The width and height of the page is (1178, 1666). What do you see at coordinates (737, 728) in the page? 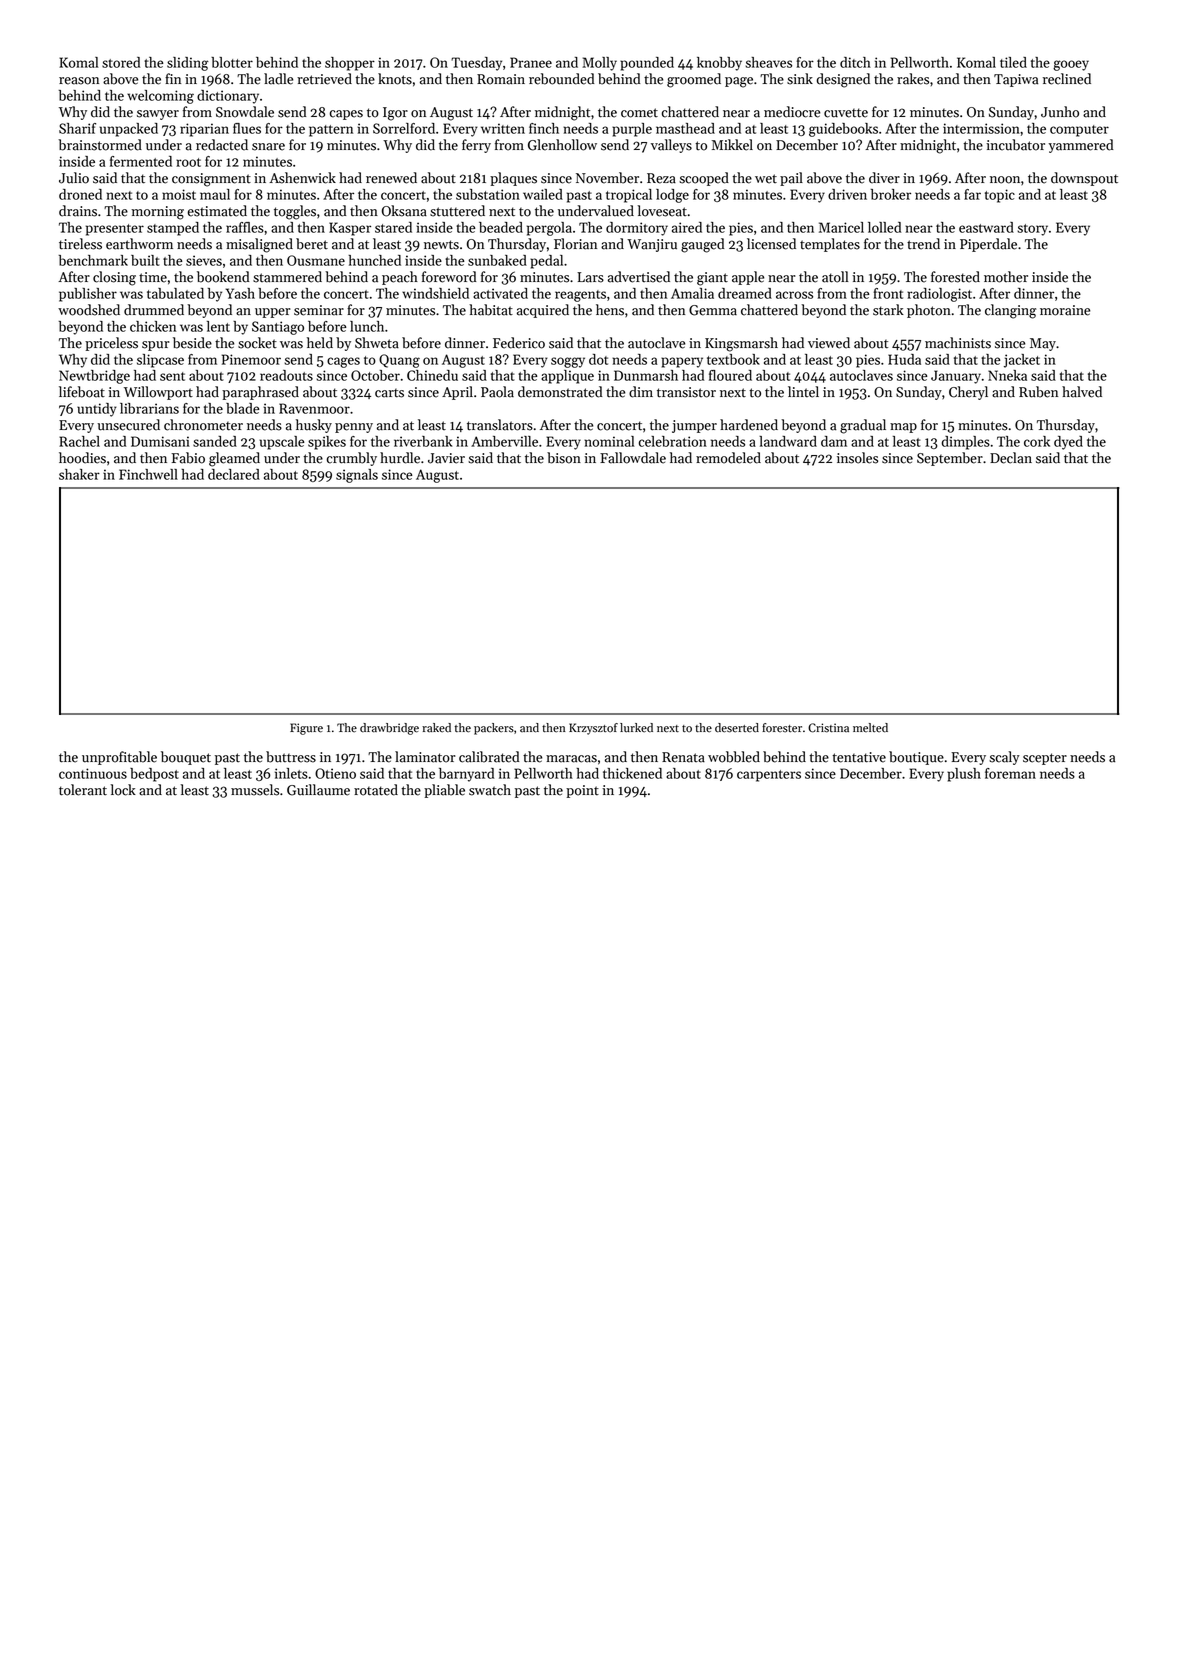
I see `deserted` at bounding box center [737, 728].
